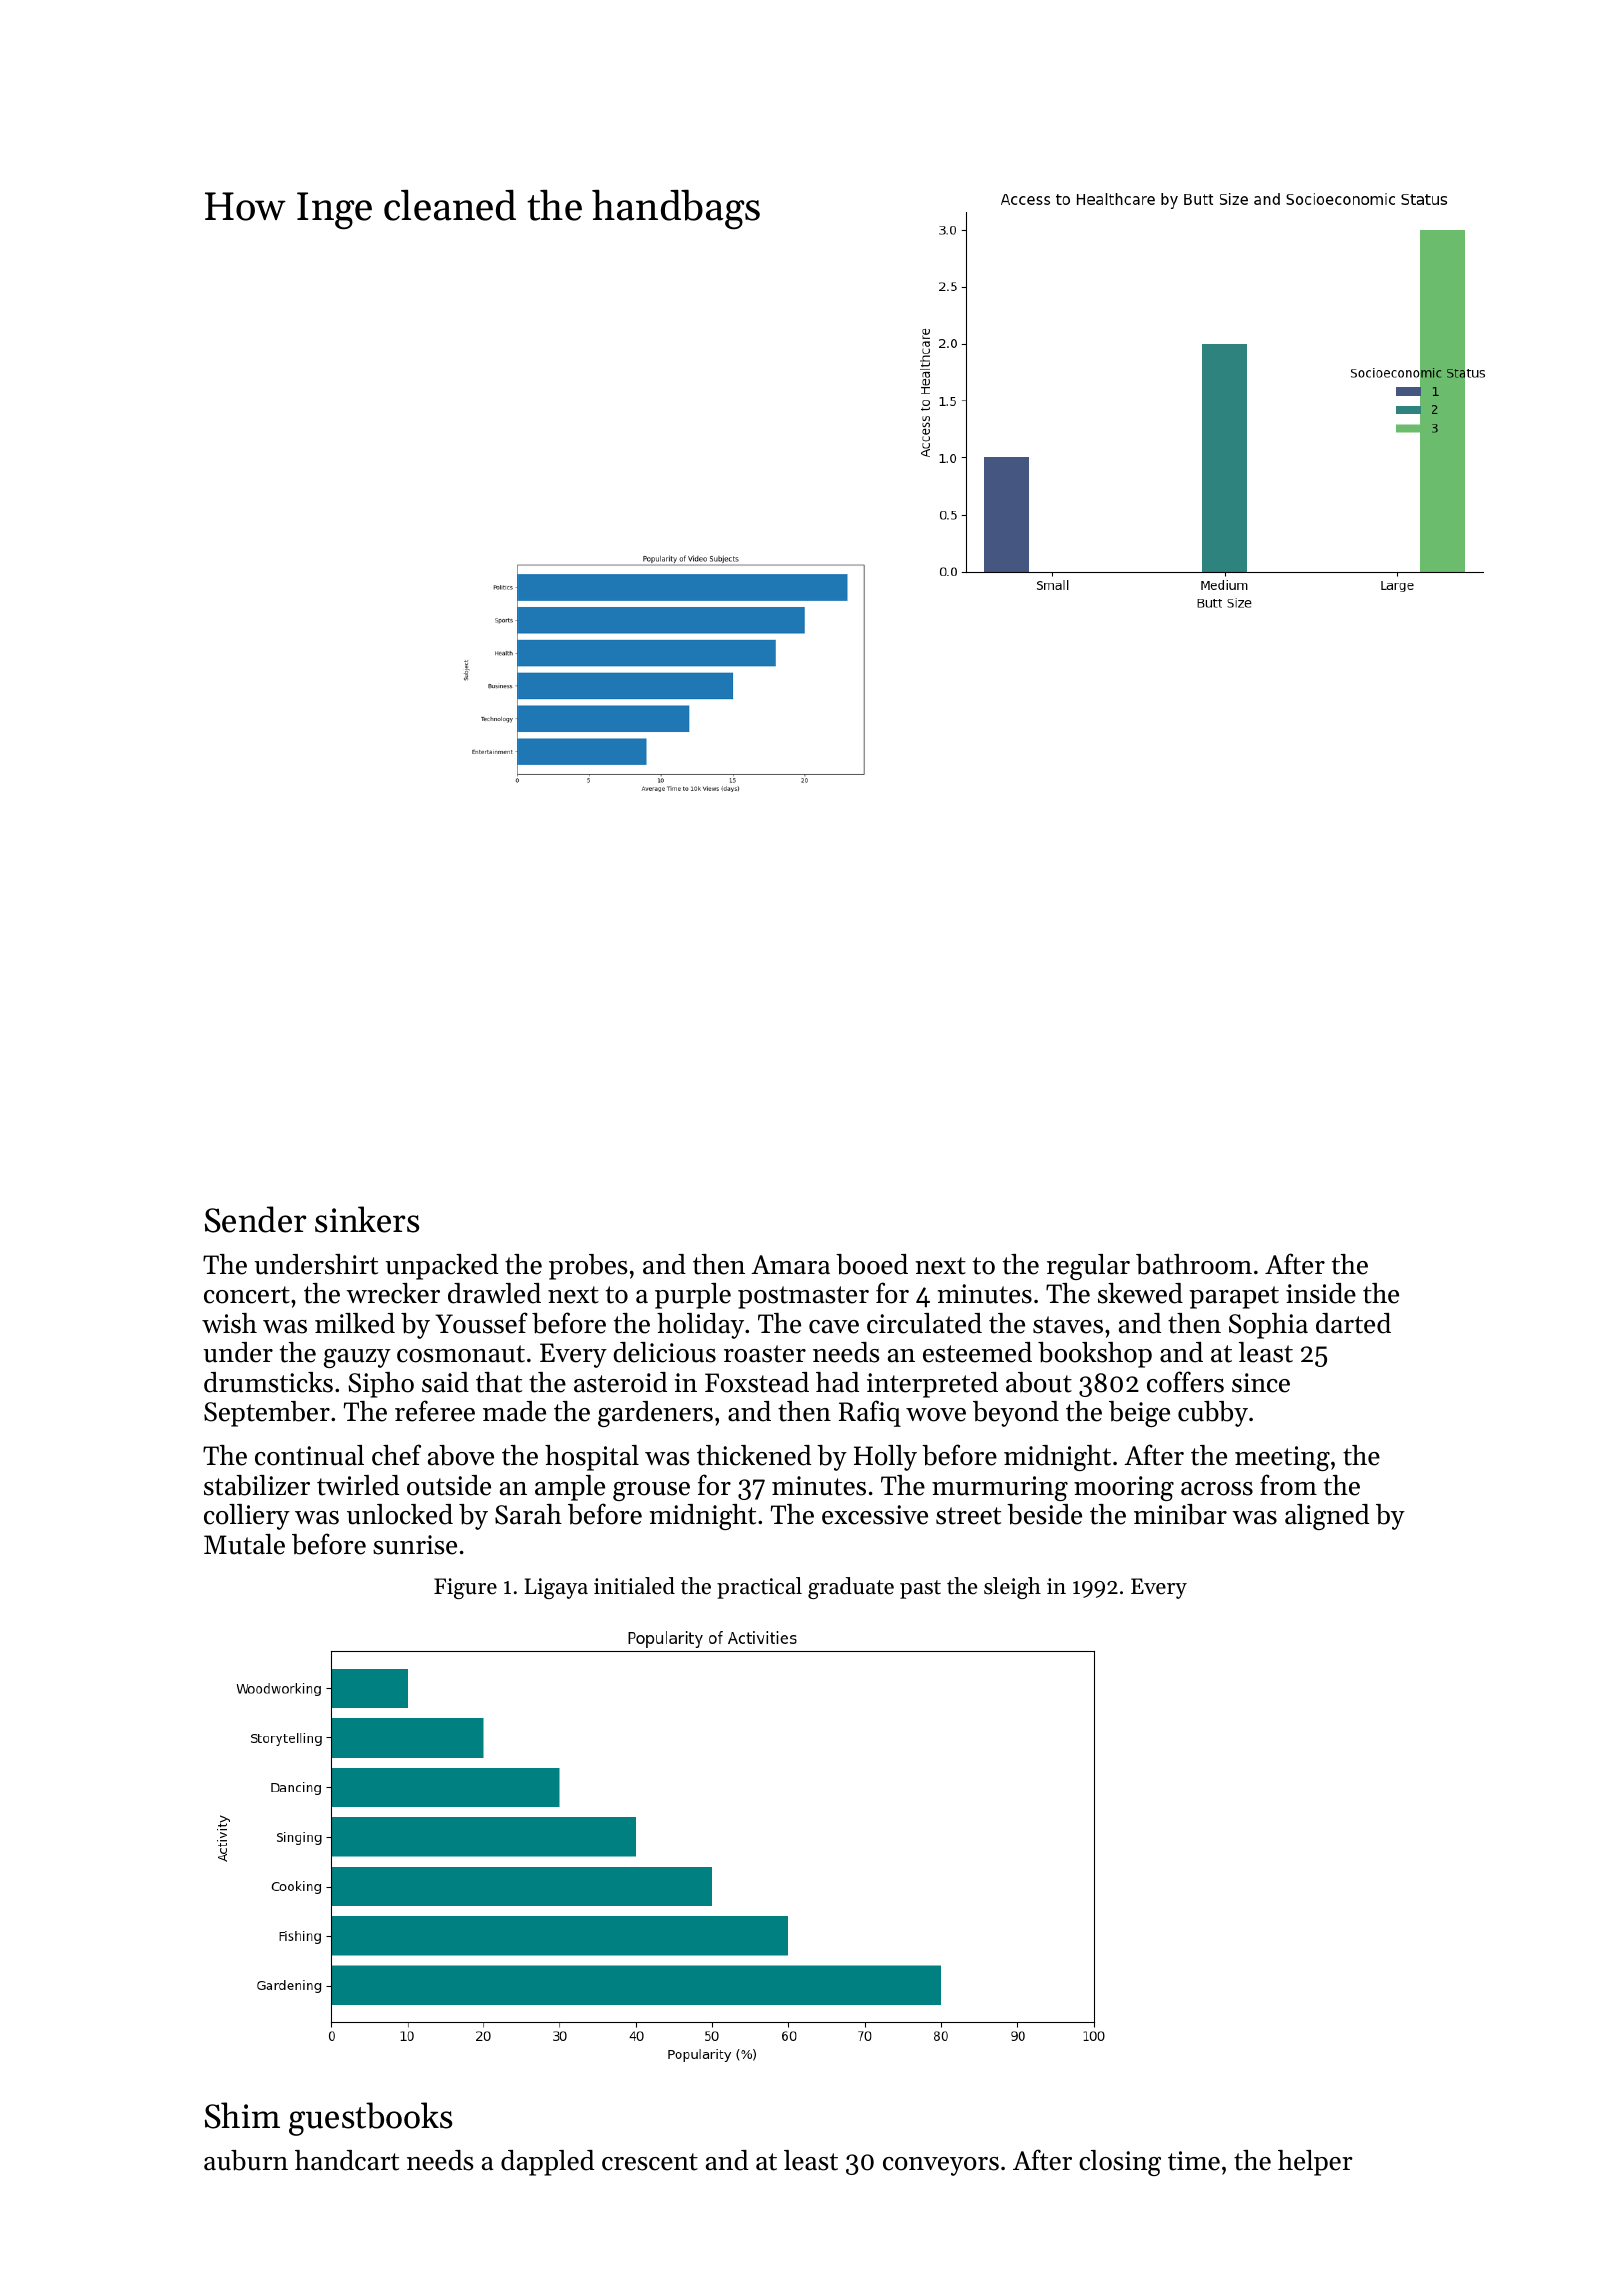  What do you see at coordinates (367, 1219) in the screenshot?
I see `sinkers` at bounding box center [367, 1219].
